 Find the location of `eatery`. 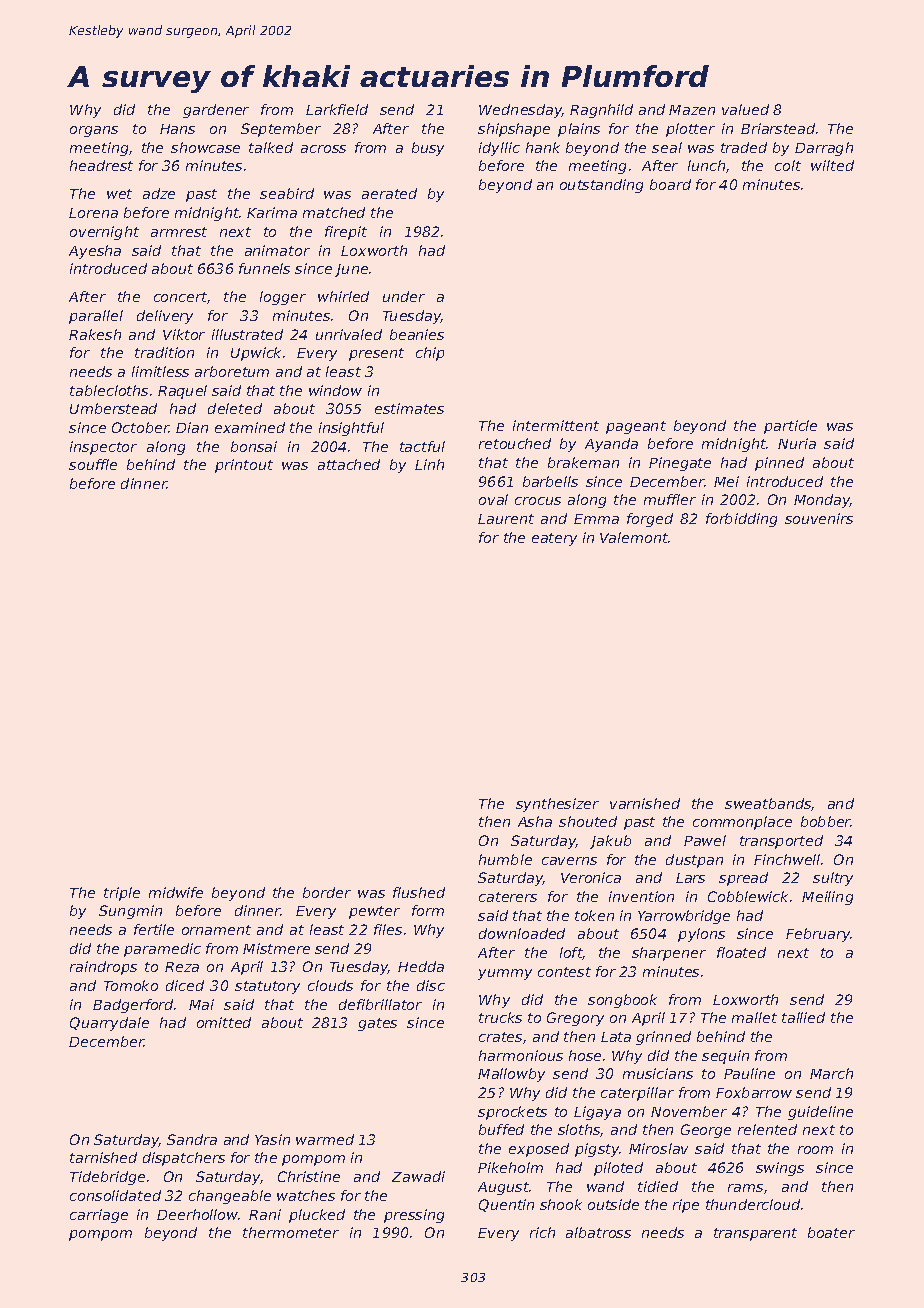

eatery is located at coordinates (554, 539).
